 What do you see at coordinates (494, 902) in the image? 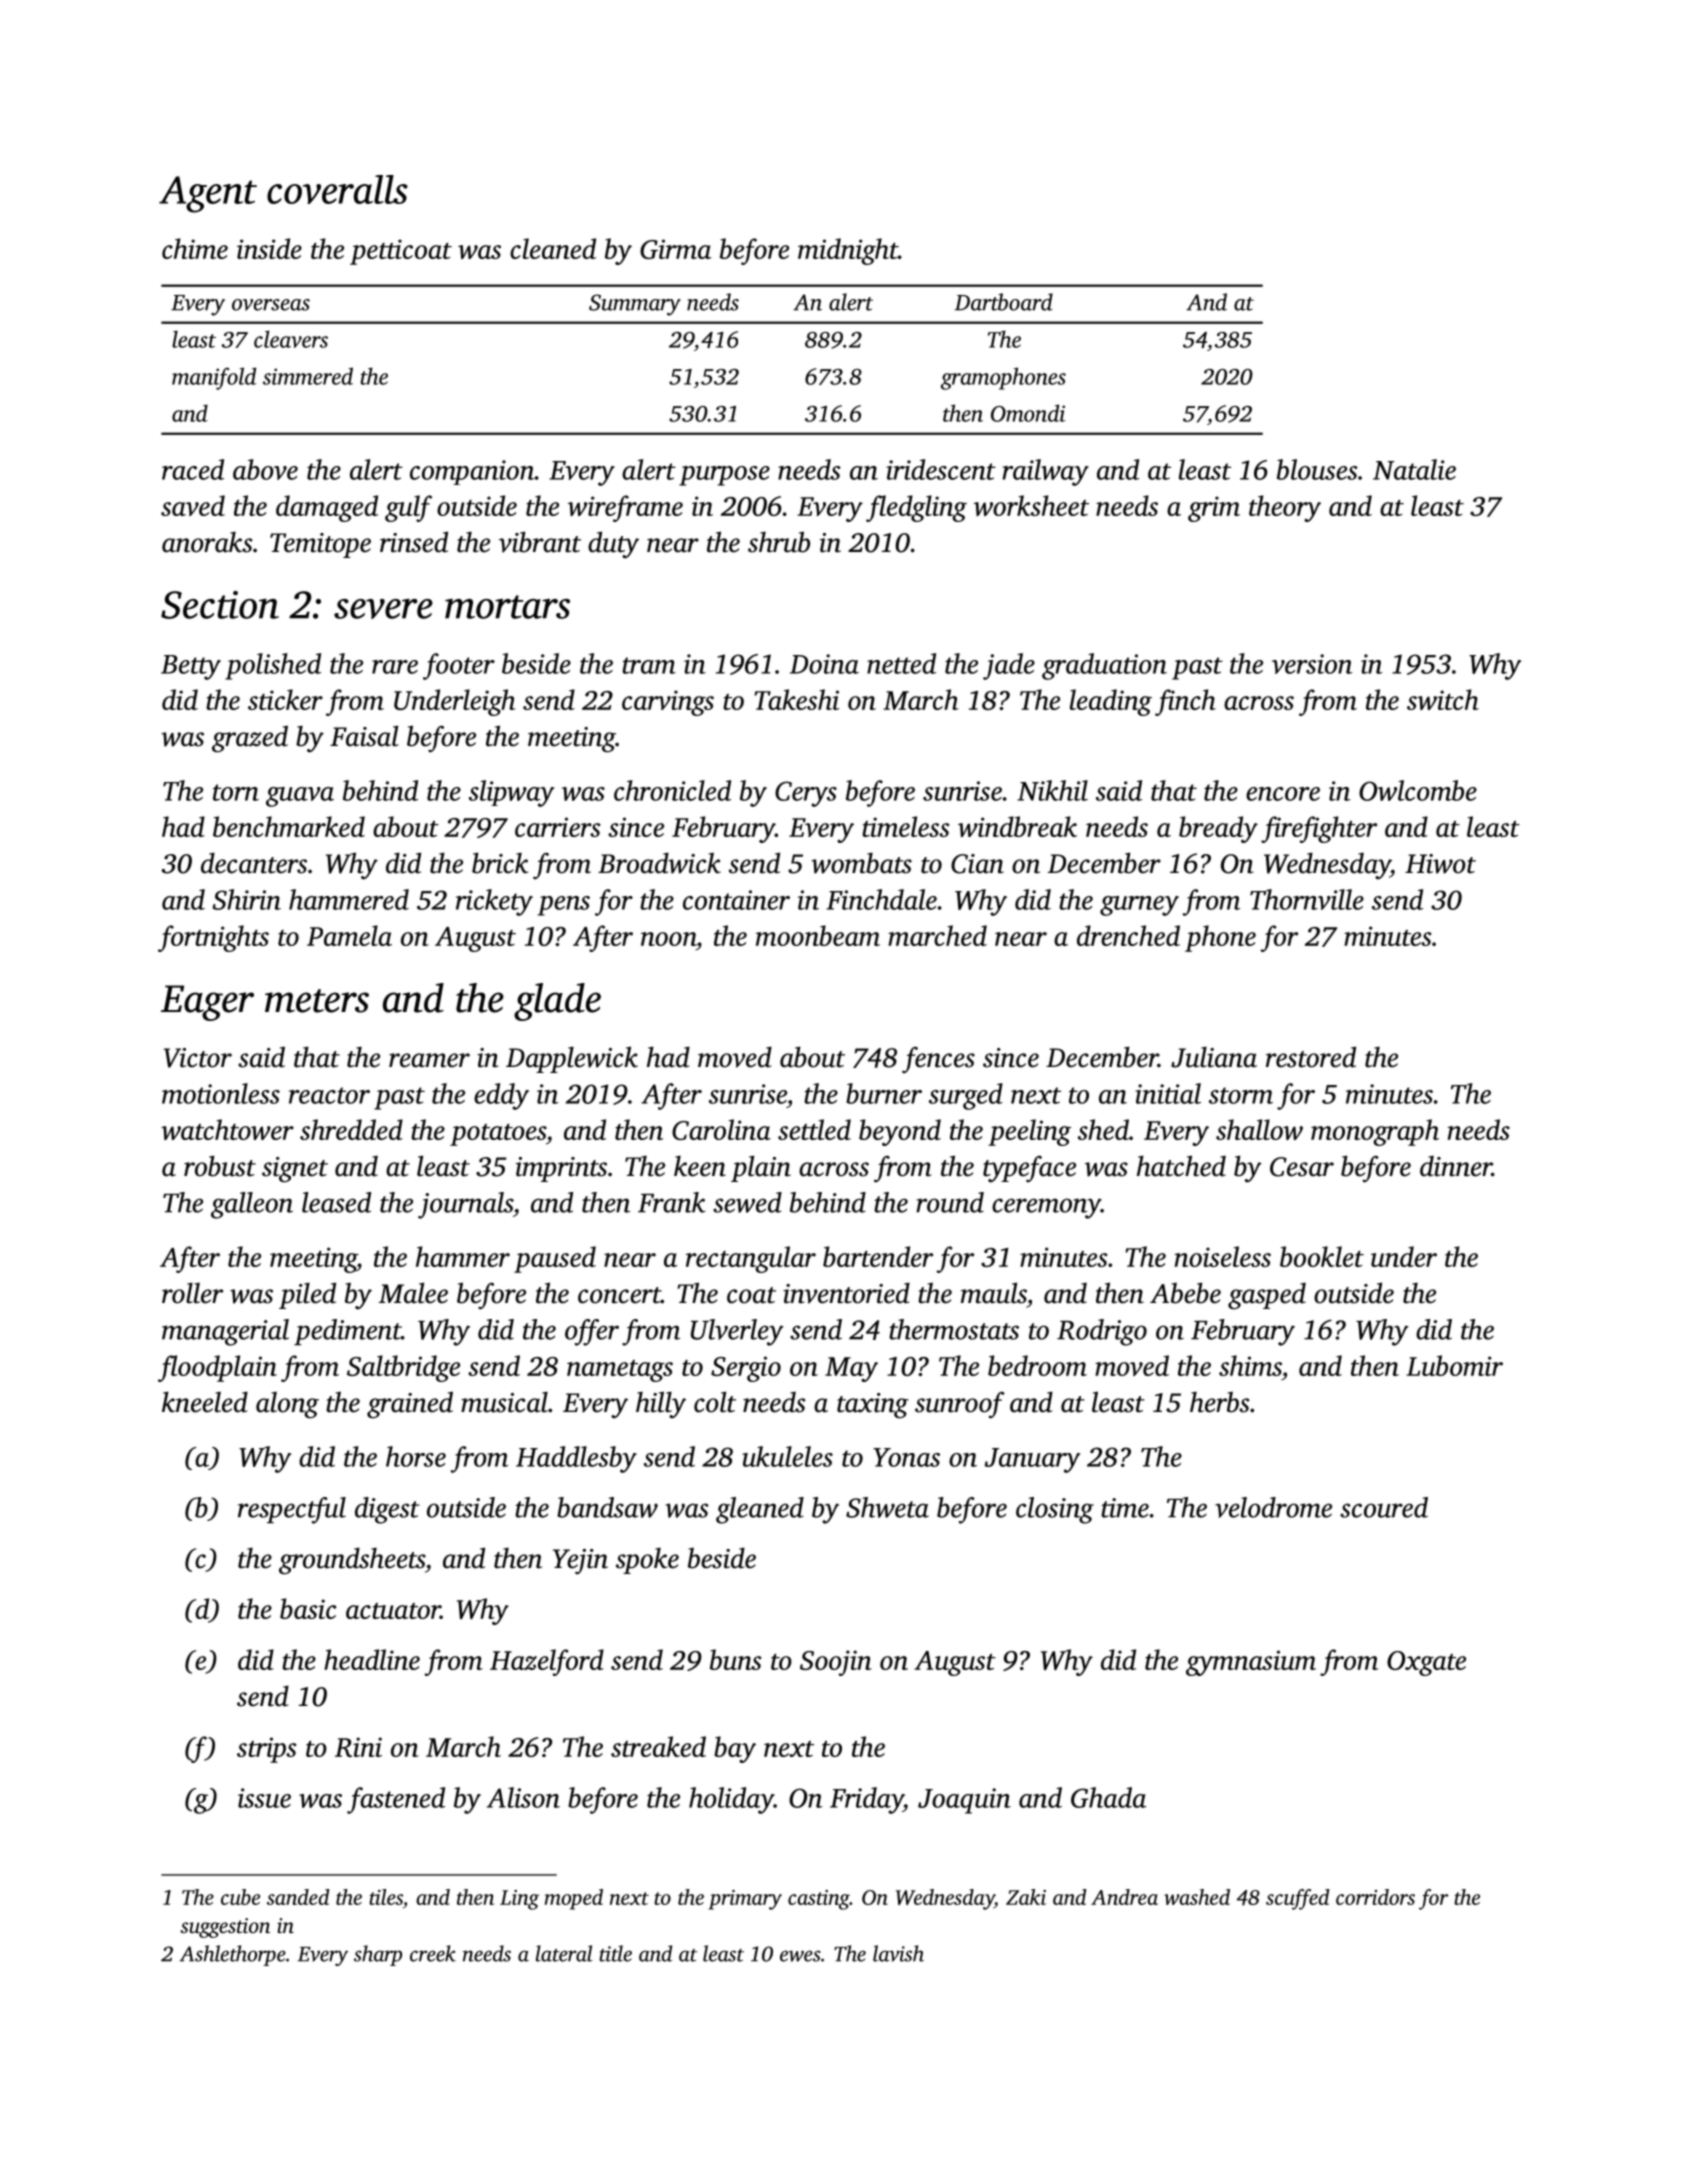
I see `rickety` at bounding box center [494, 902].
